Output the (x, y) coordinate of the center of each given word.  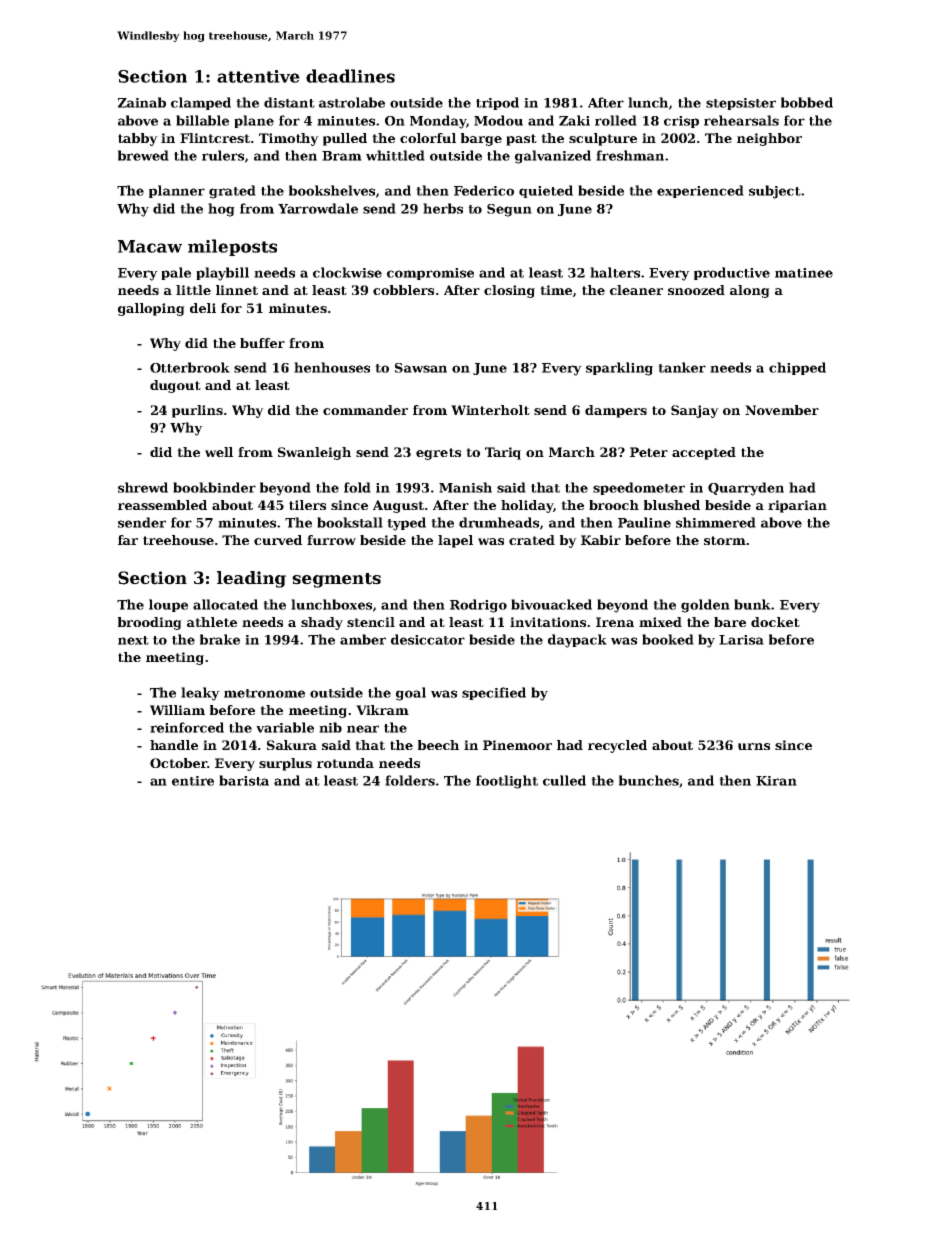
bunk (753, 604)
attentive (258, 76)
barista (244, 780)
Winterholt (490, 410)
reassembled (162, 505)
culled (564, 780)
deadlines (350, 76)
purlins (197, 411)
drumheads (499, 522)
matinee (804, 273)
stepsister (741, 104)
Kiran (776, 781)
